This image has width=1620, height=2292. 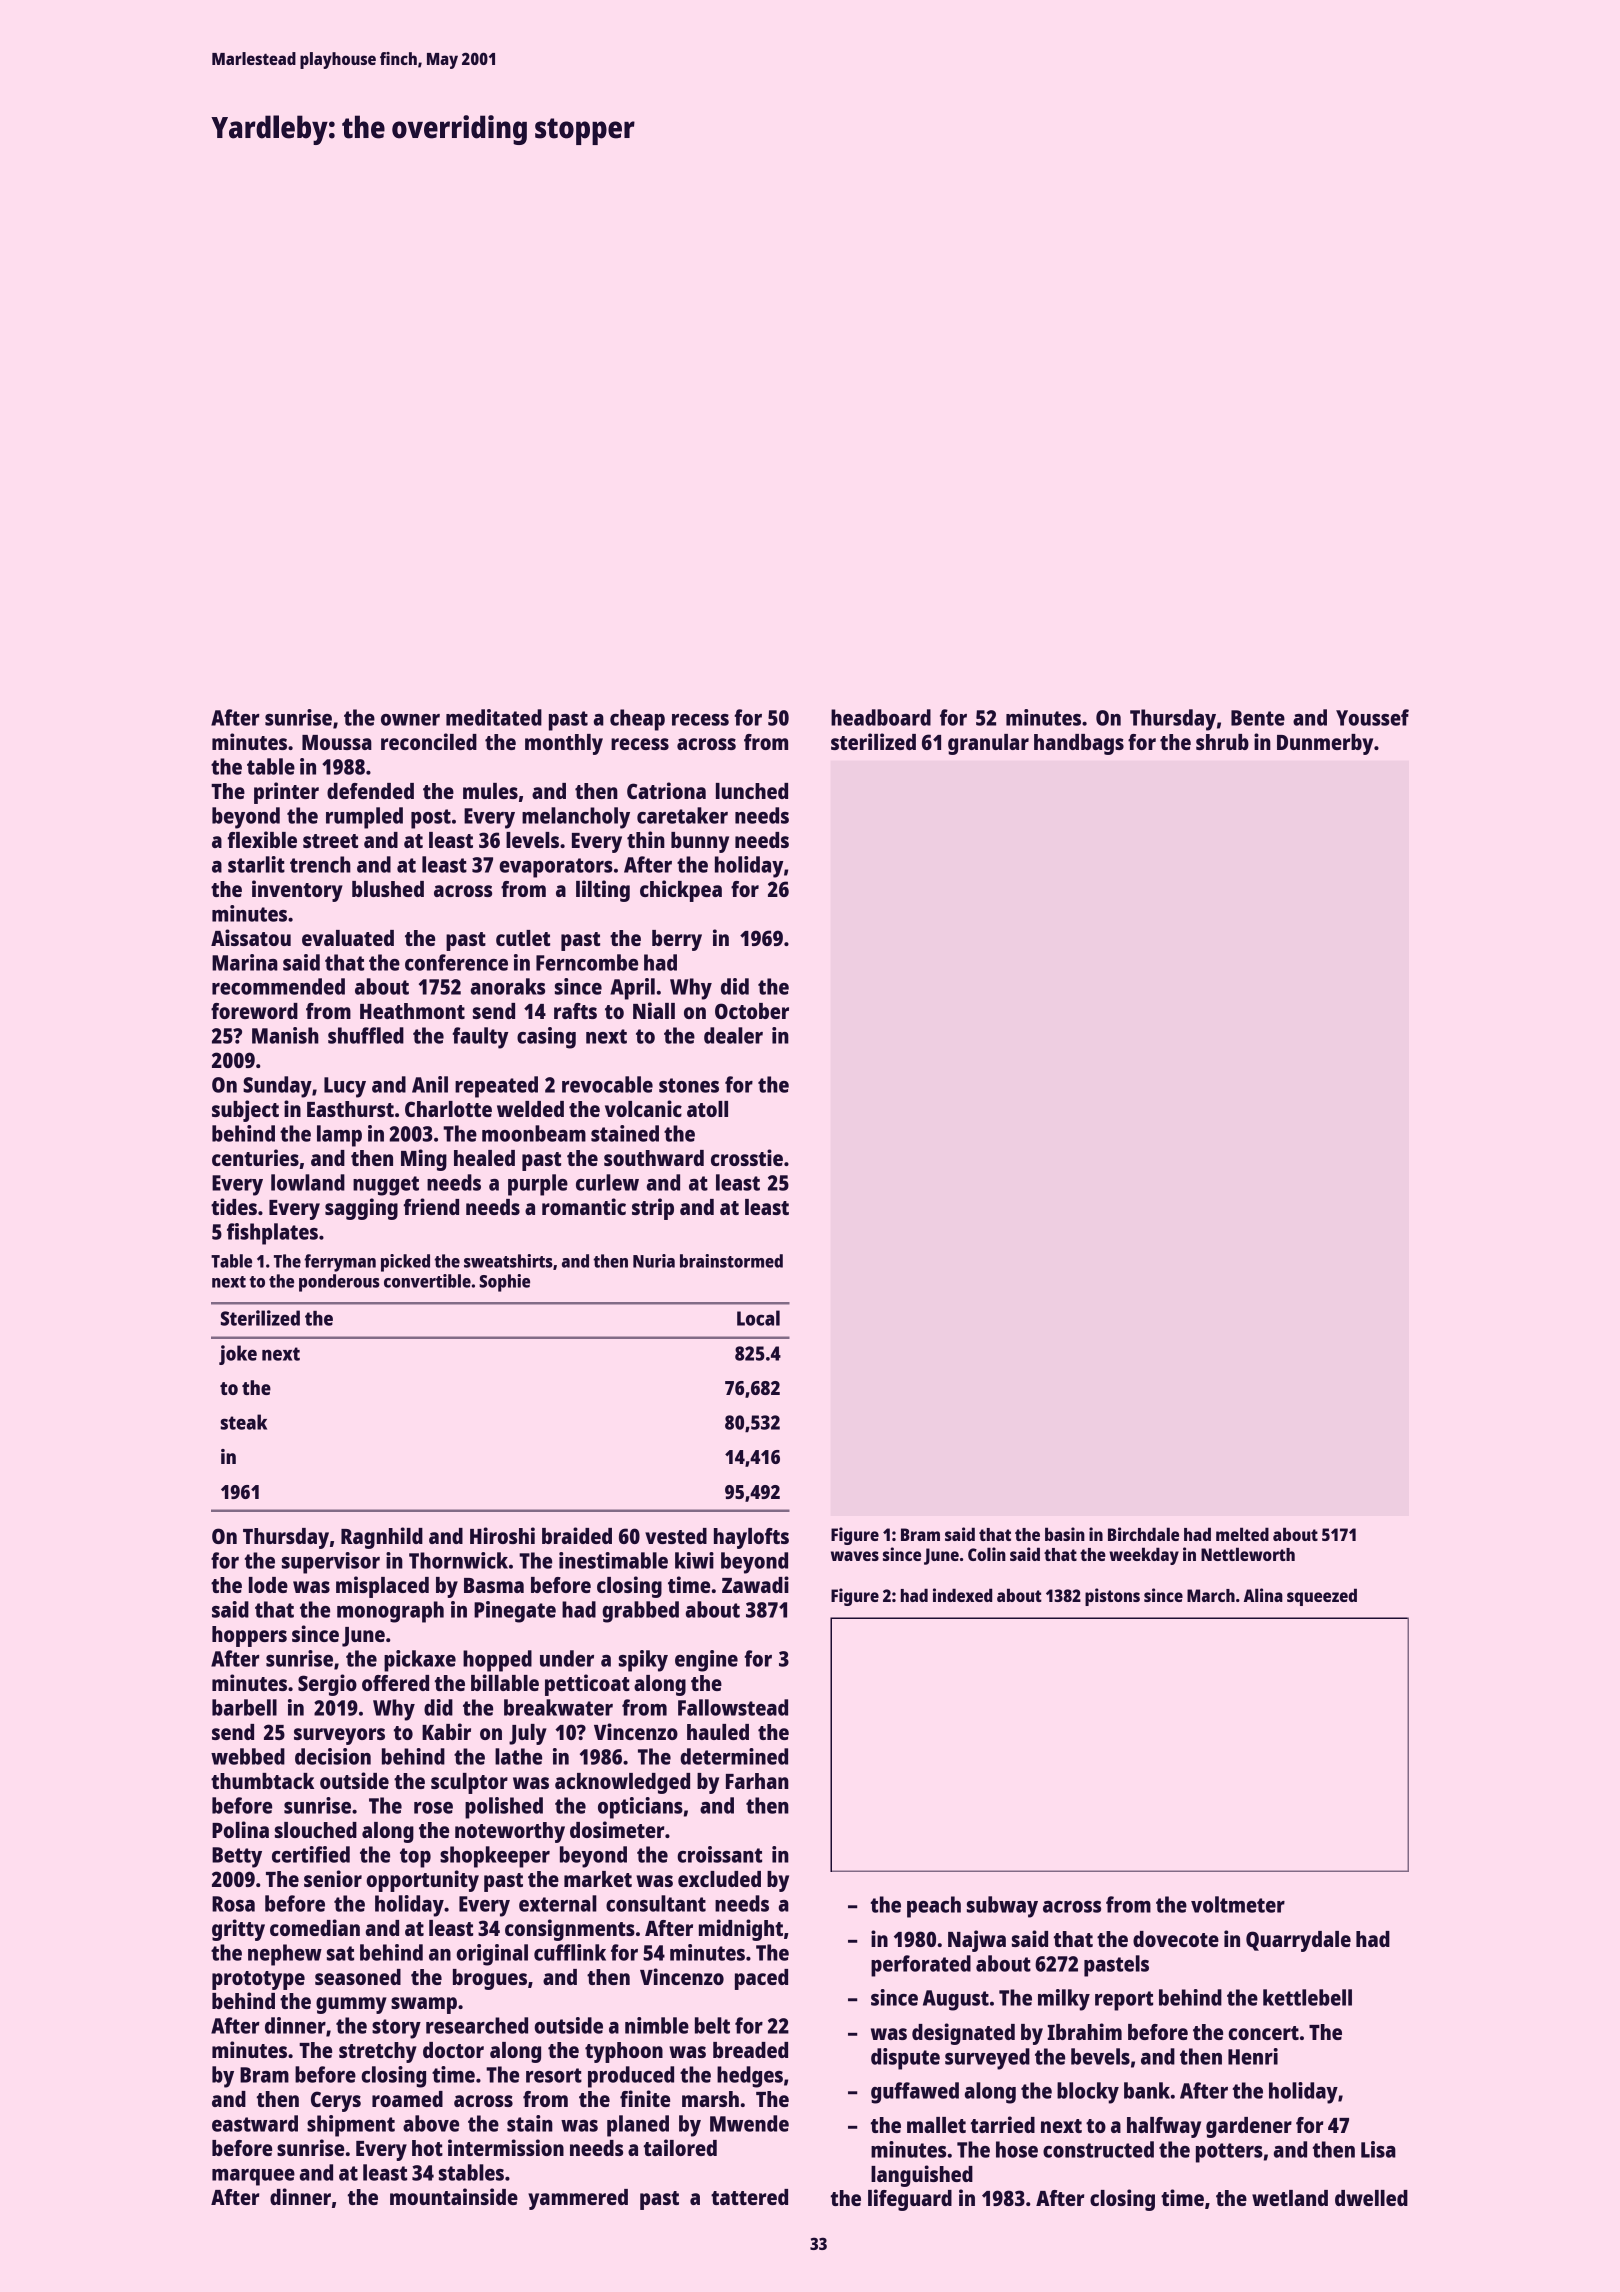 What do you see at coordinates (749, 2197) in the image?
I see `tattered` at bounding box center [749, 2197].
